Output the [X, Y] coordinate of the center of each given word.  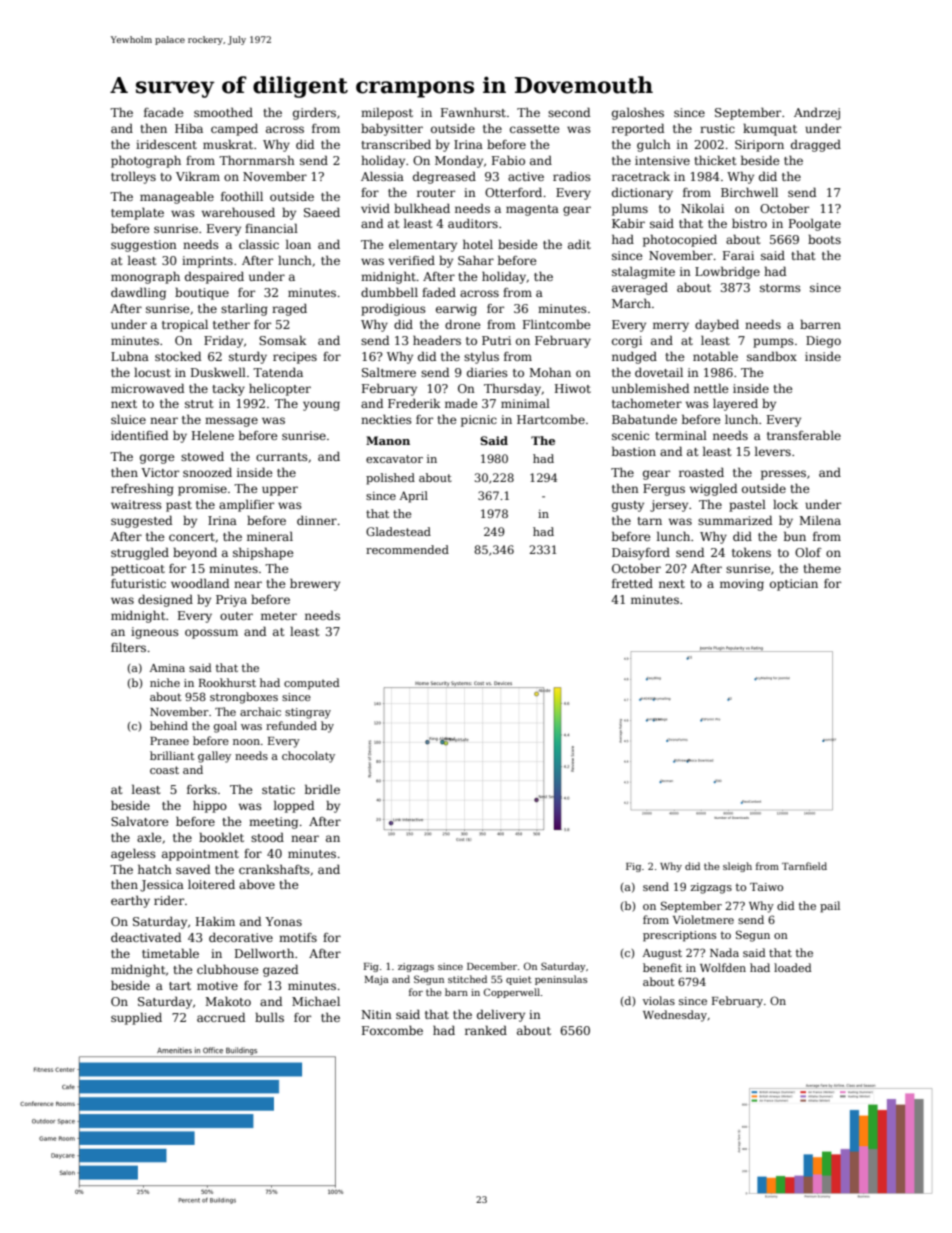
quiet [519, 980]
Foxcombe [392, 1030]
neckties [386, 419]
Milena [820, 520]
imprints [207, 262]
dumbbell [389, 292]
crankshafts [274, 869]
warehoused [238, 212]
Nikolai [702, 208]
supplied [136, 1018]
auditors [473, 223]
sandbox [772, 356]
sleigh [737, 867]
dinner [317, 520]
